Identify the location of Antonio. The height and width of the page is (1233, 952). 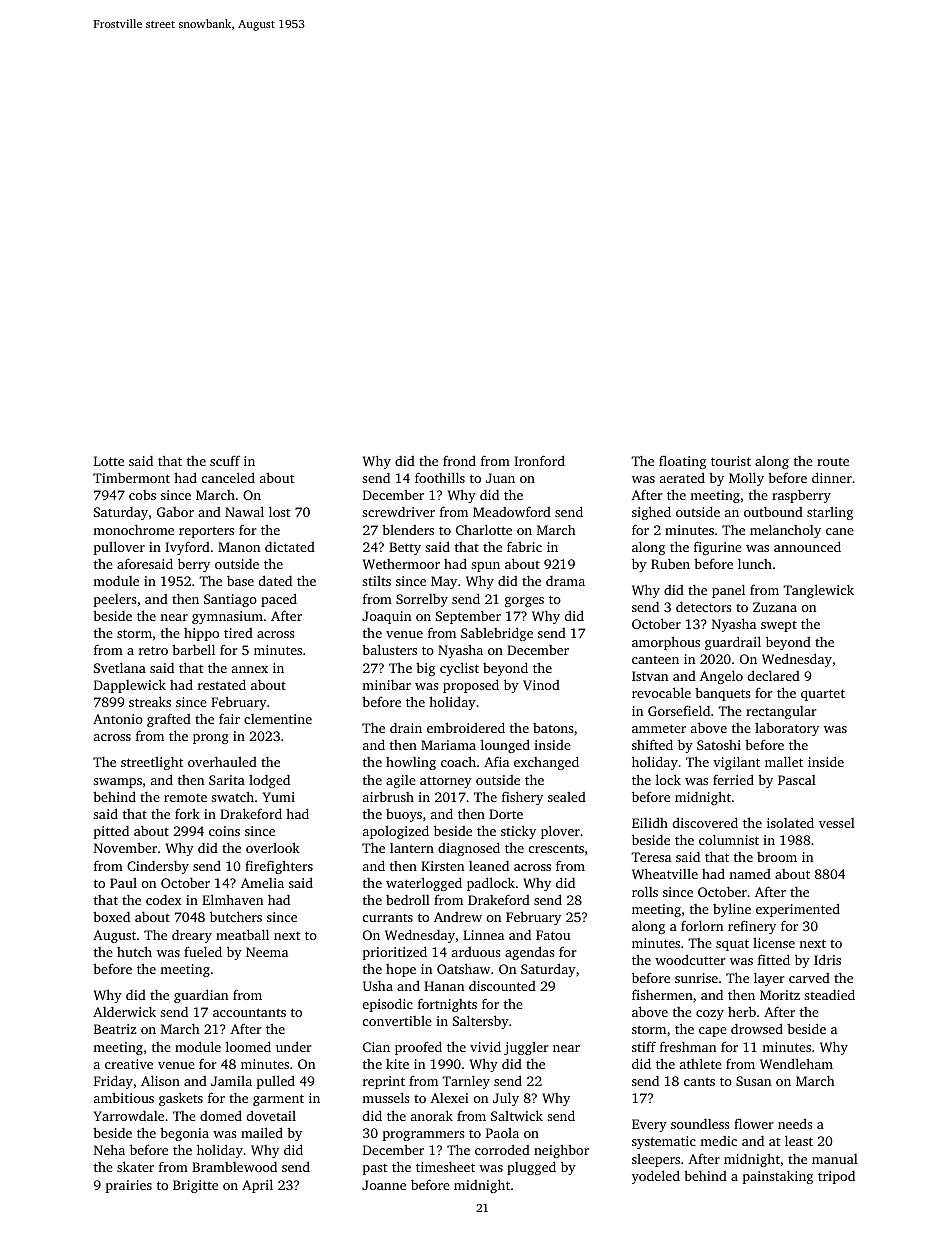
(118, 719).
